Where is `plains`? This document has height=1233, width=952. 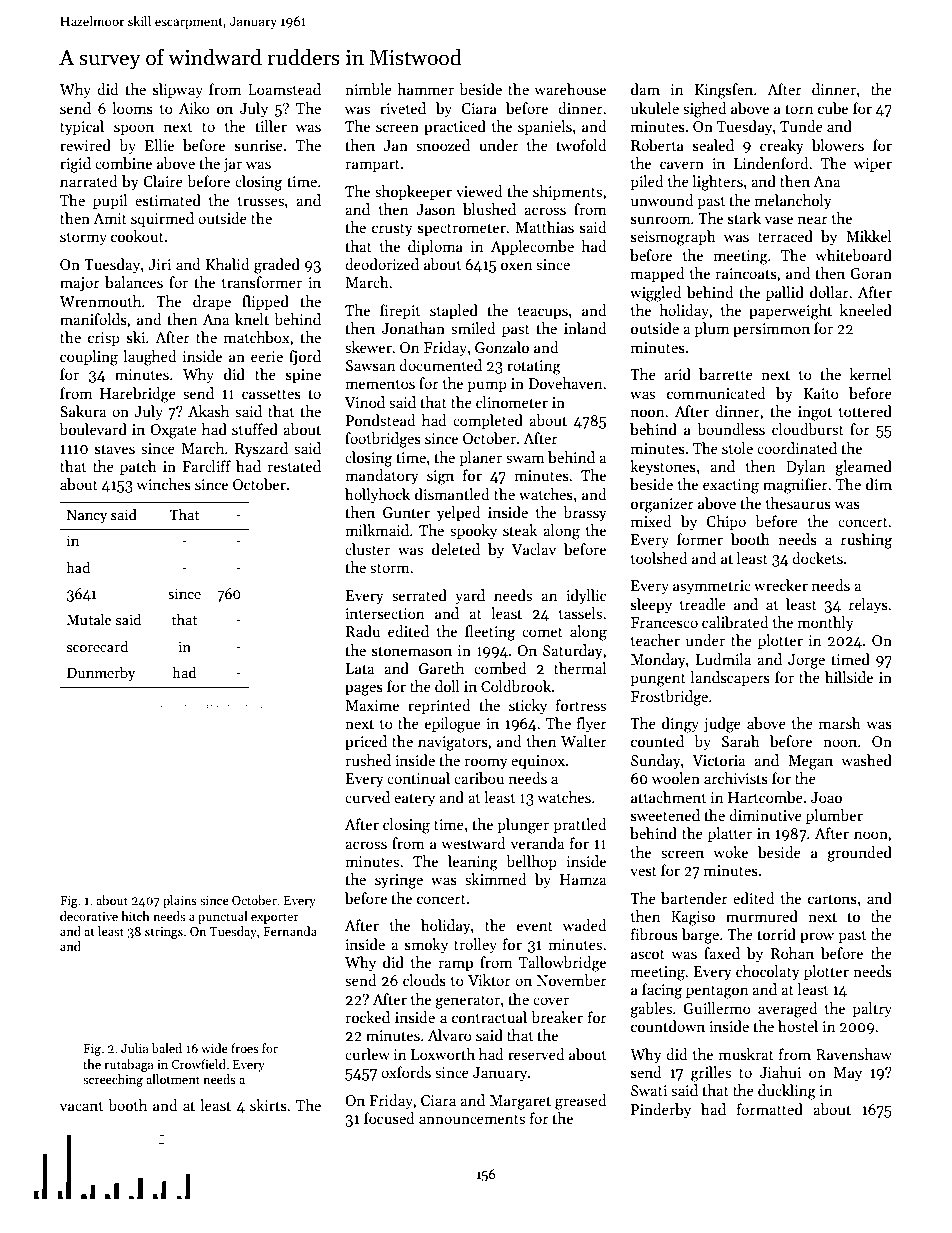
plains is located at coordinates (180, 901).
